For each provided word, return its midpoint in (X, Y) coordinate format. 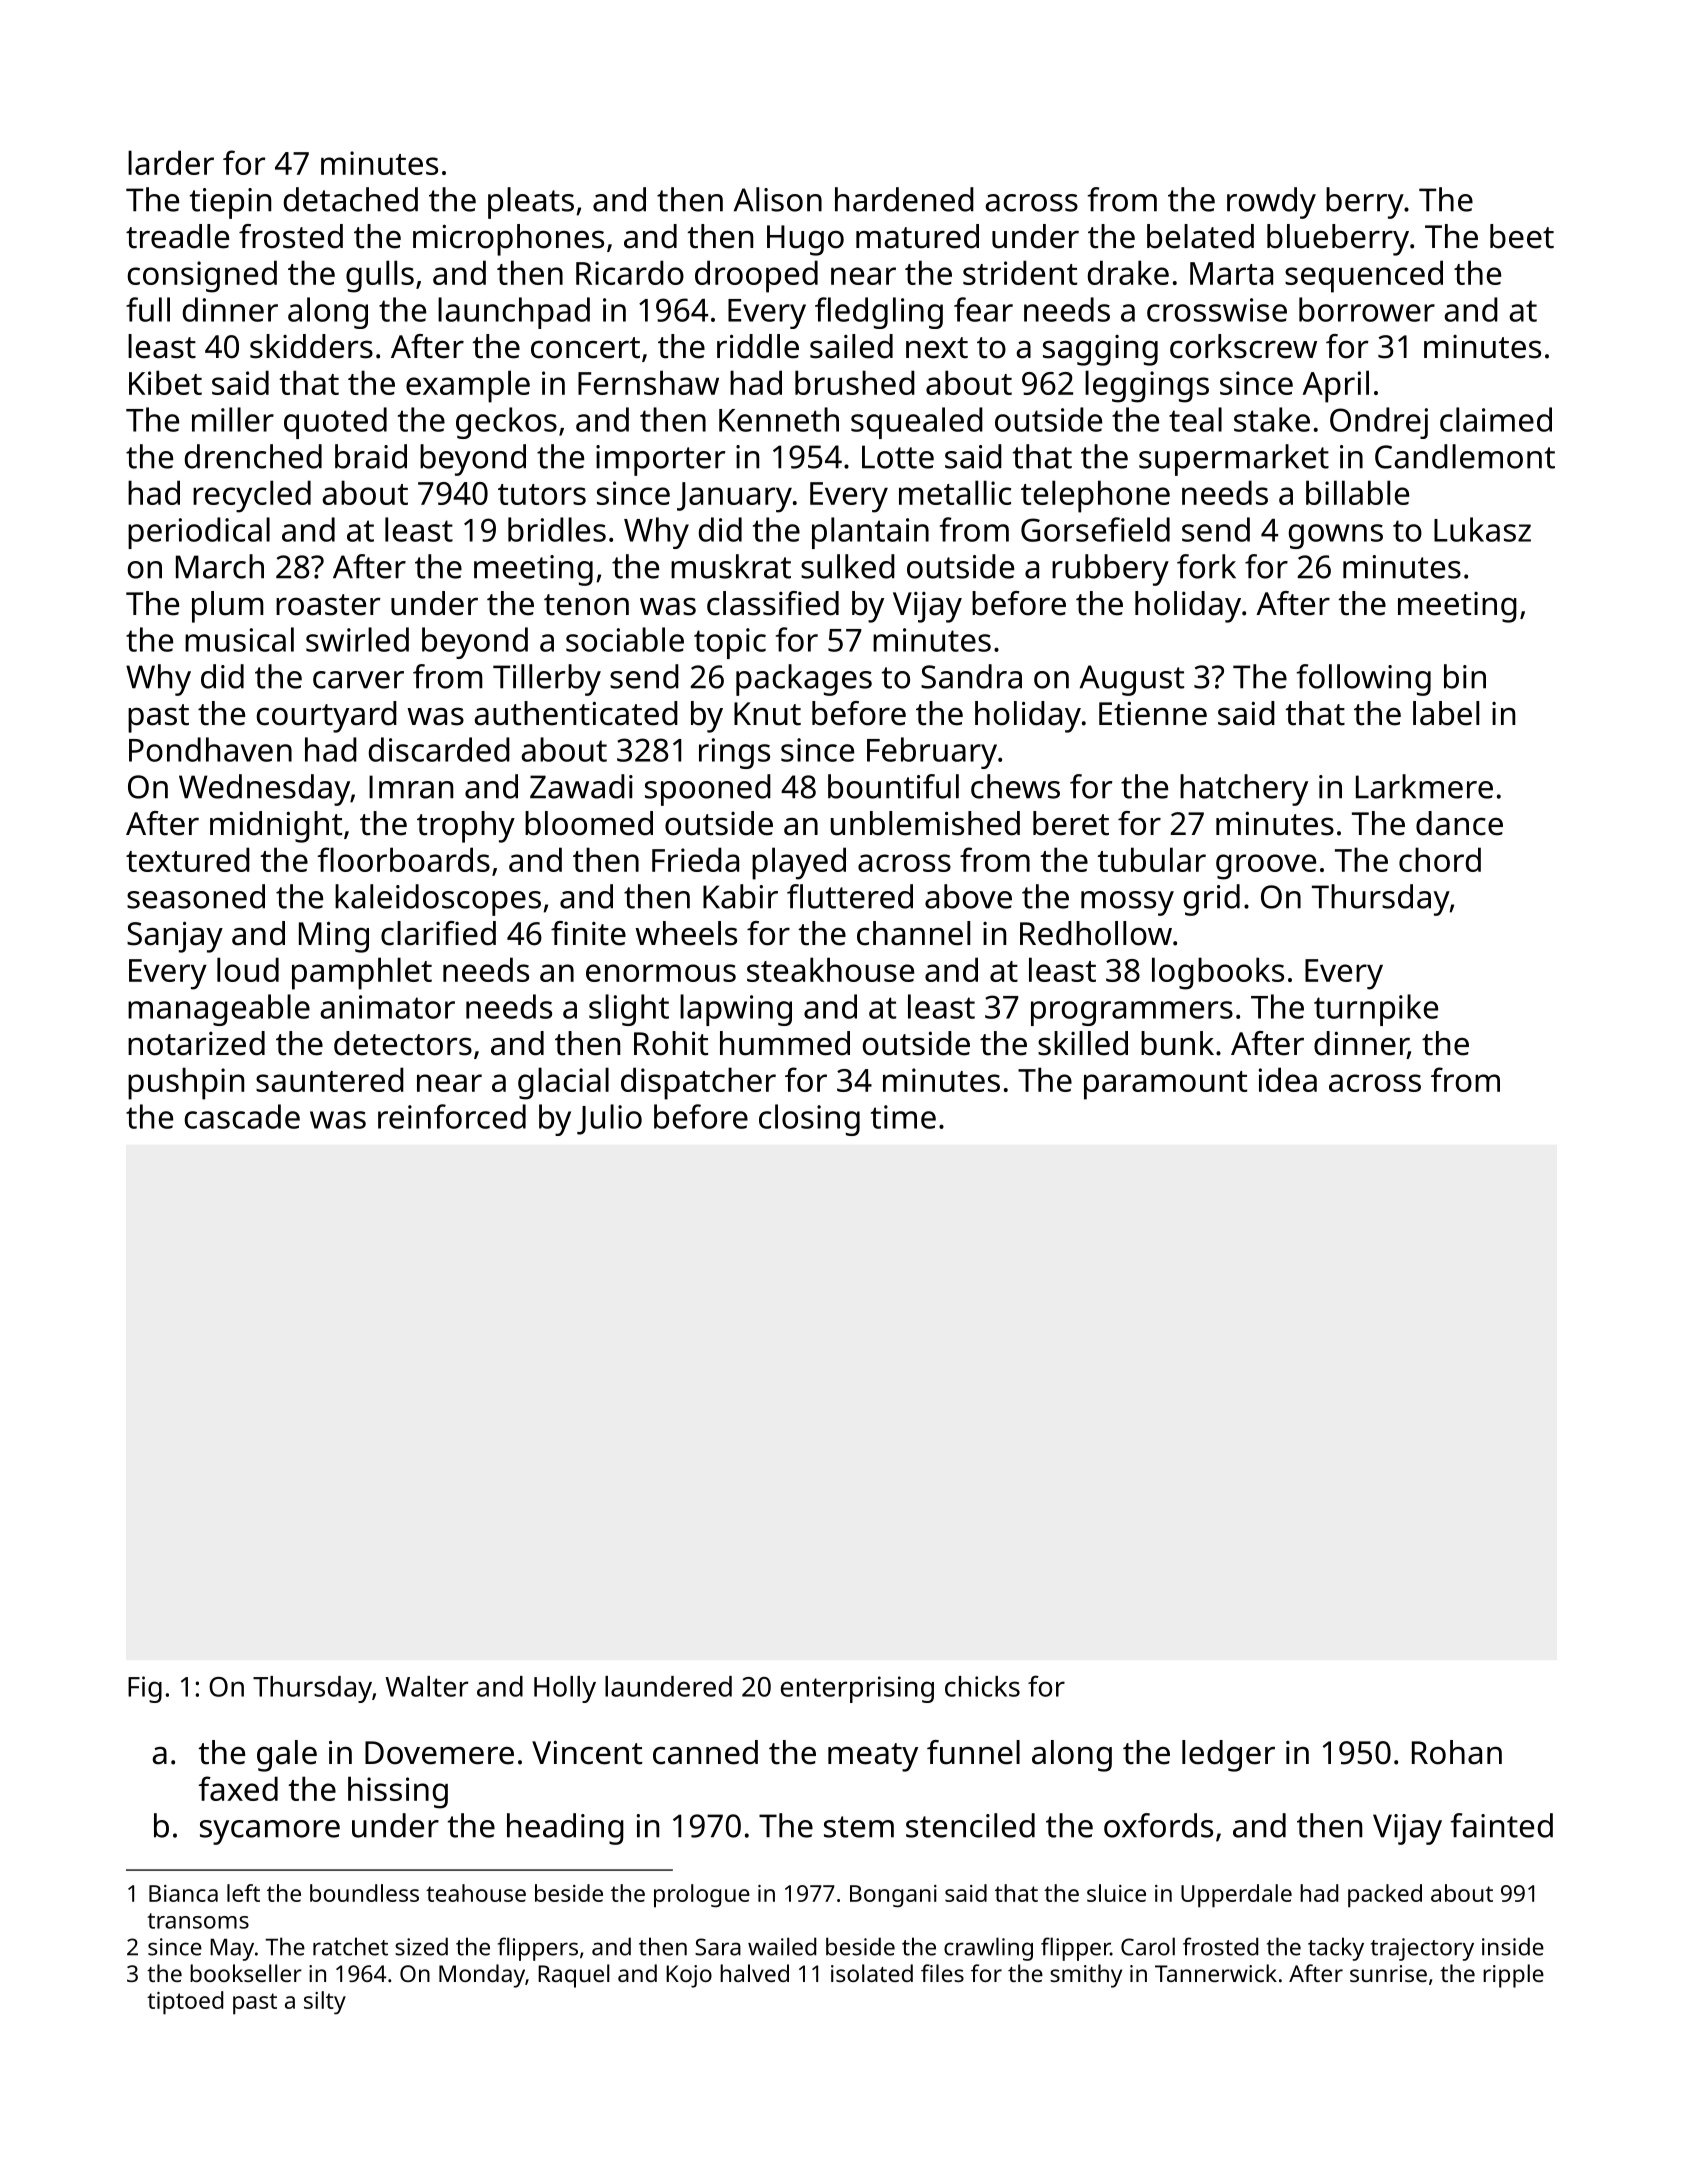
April (1335, 386)
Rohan (1457, 1752)
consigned (202, 276)
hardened (904, 199)
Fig (145, 1689)
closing (809, 1120)
